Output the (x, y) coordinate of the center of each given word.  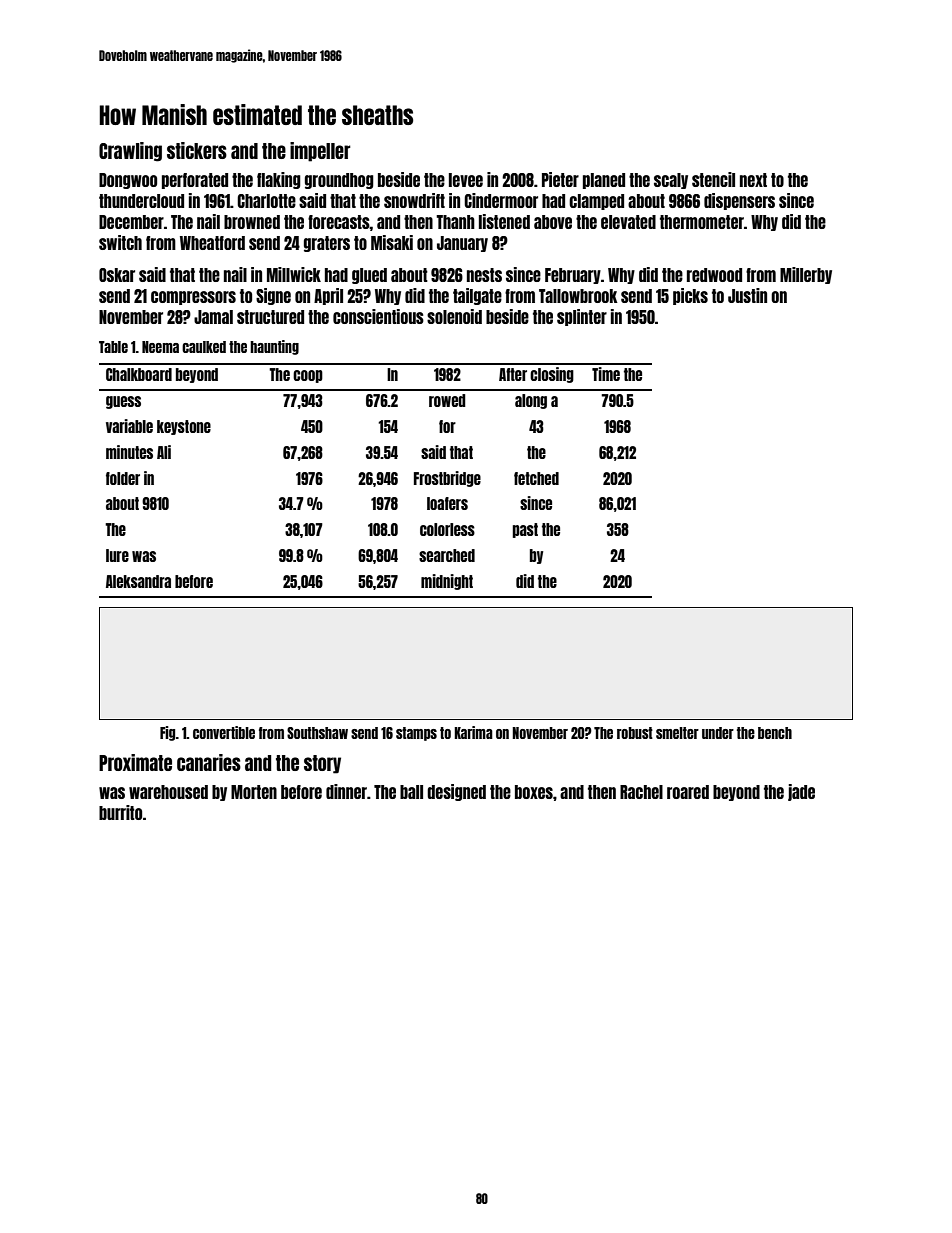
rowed (447, 400)
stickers (197, 150)
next (753, 180)
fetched (536, 478)
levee (466, 180)
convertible (224, 732)
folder (123, 478)
